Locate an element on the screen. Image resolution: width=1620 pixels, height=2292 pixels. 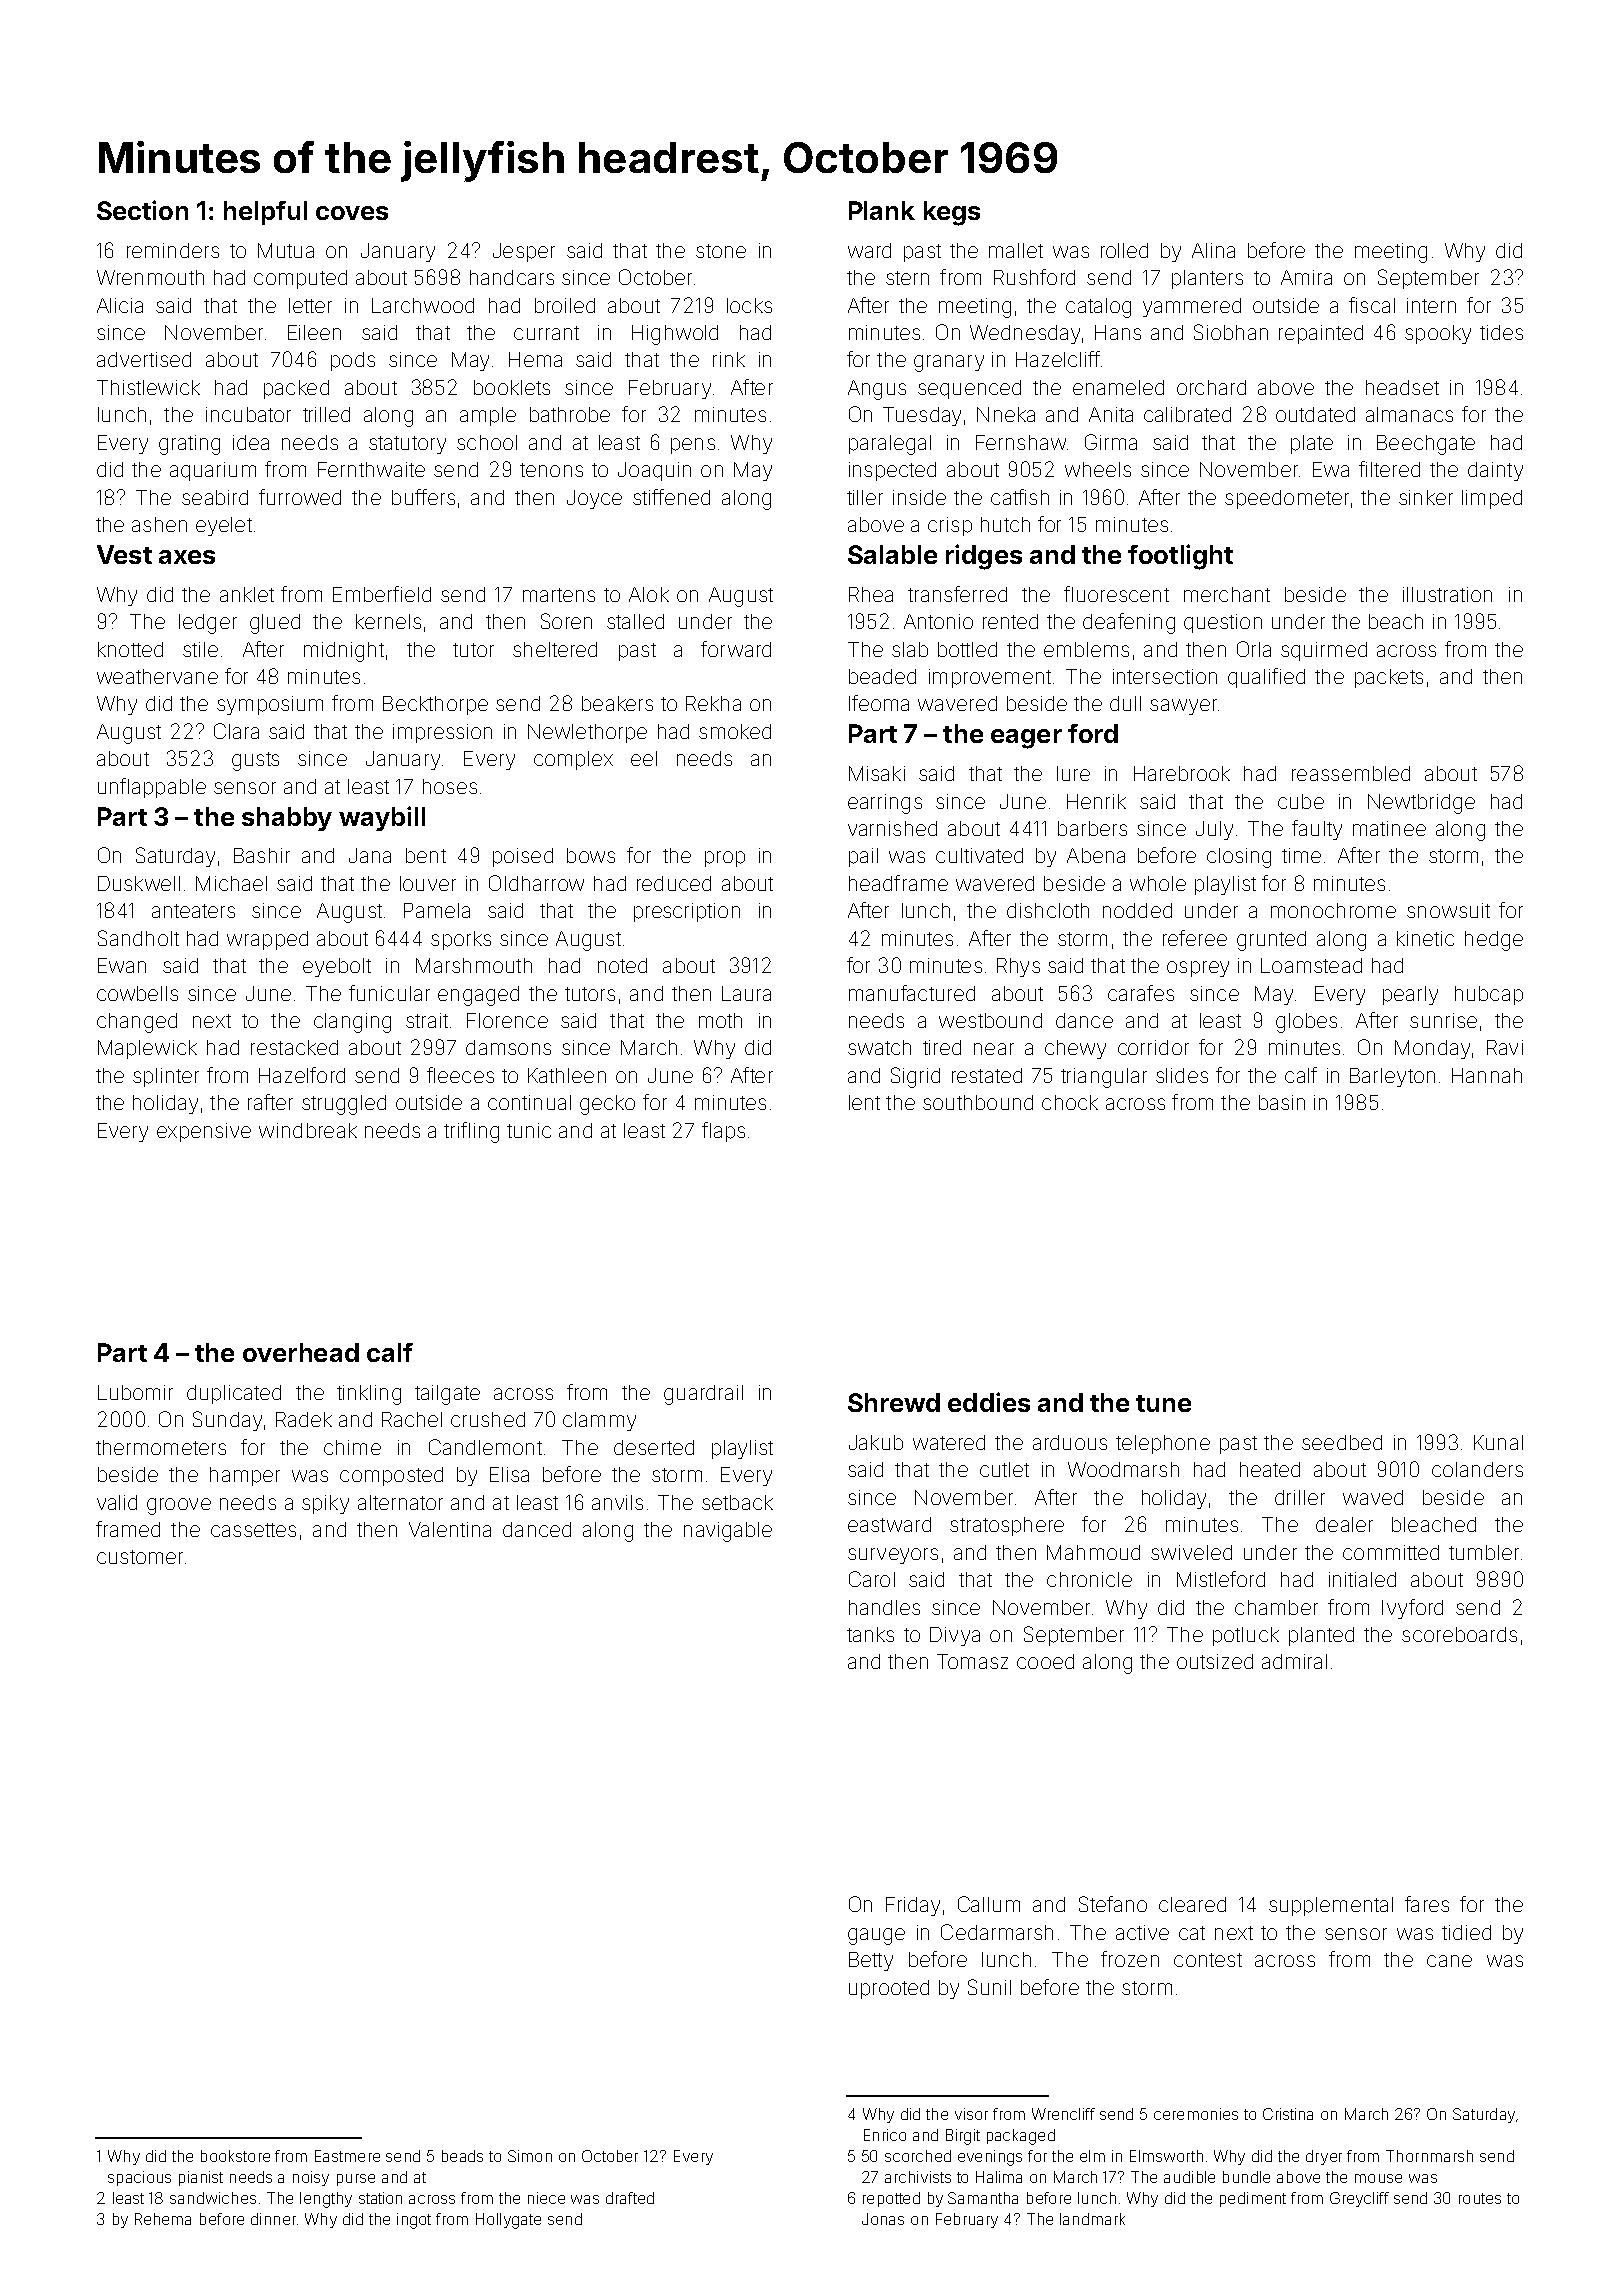
Alina is located at coordinates (1213, 250).
